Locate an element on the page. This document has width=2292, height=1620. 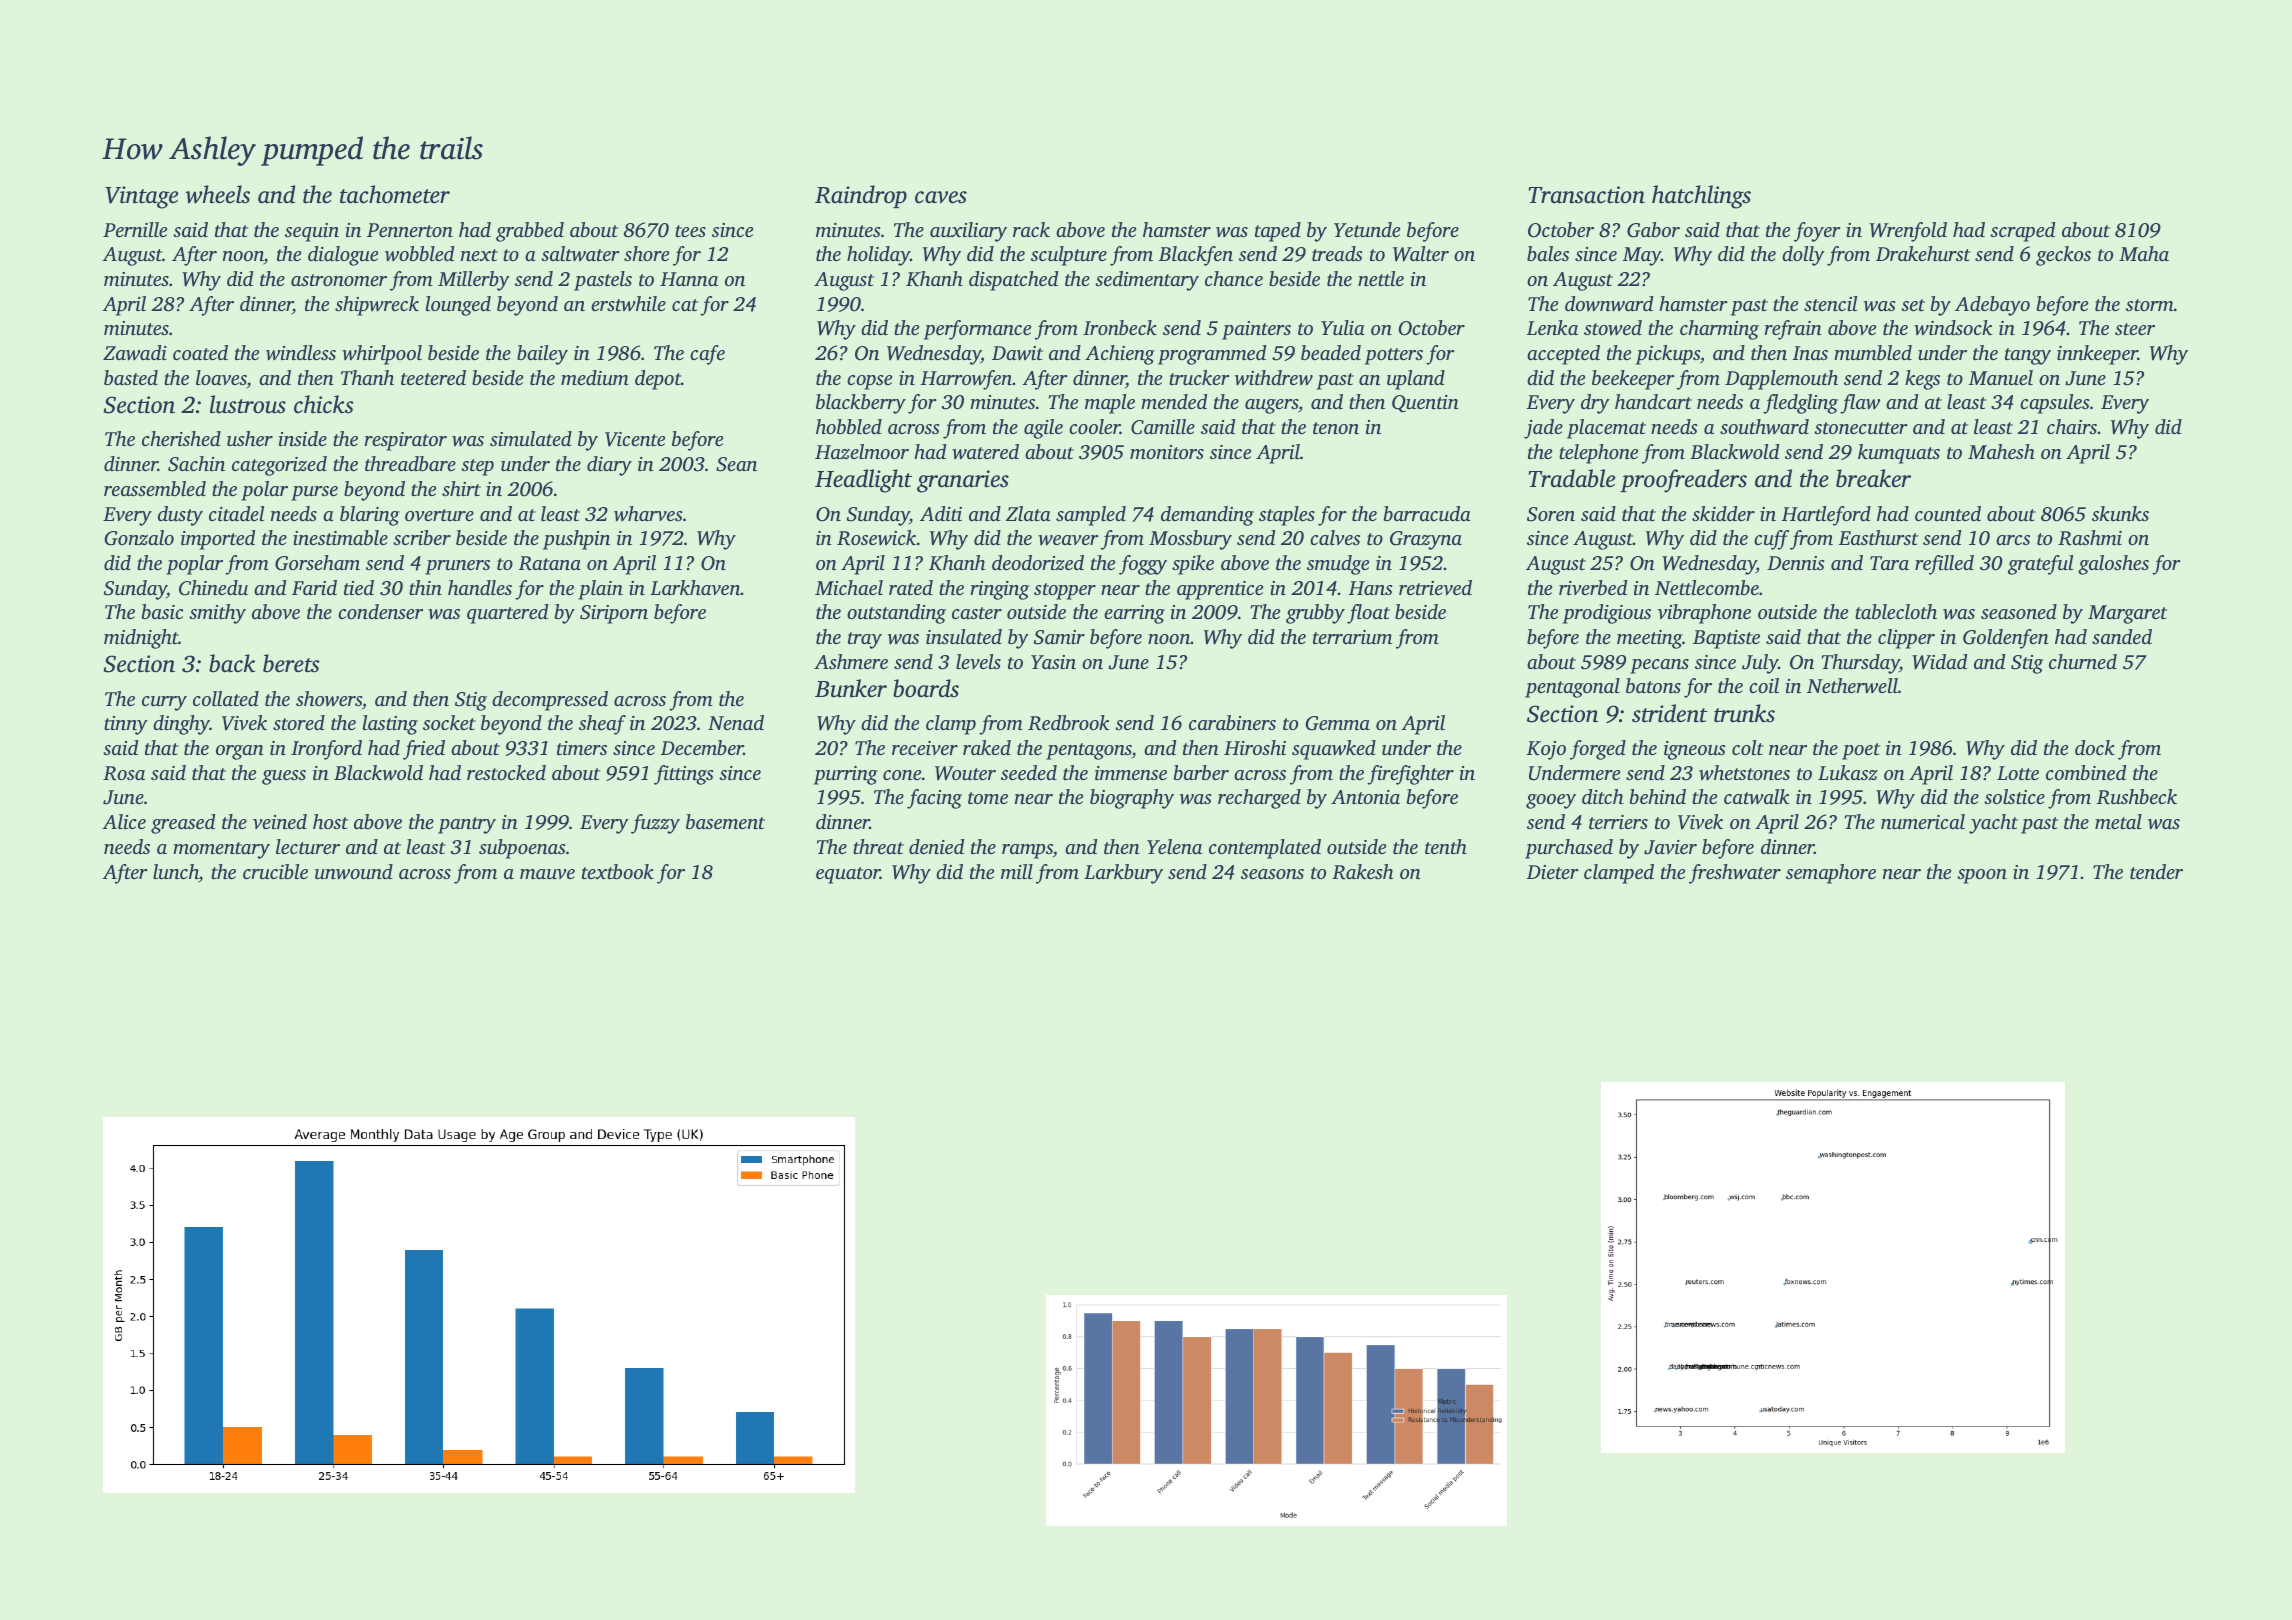
potters is located at coordinates (1394, 356).
